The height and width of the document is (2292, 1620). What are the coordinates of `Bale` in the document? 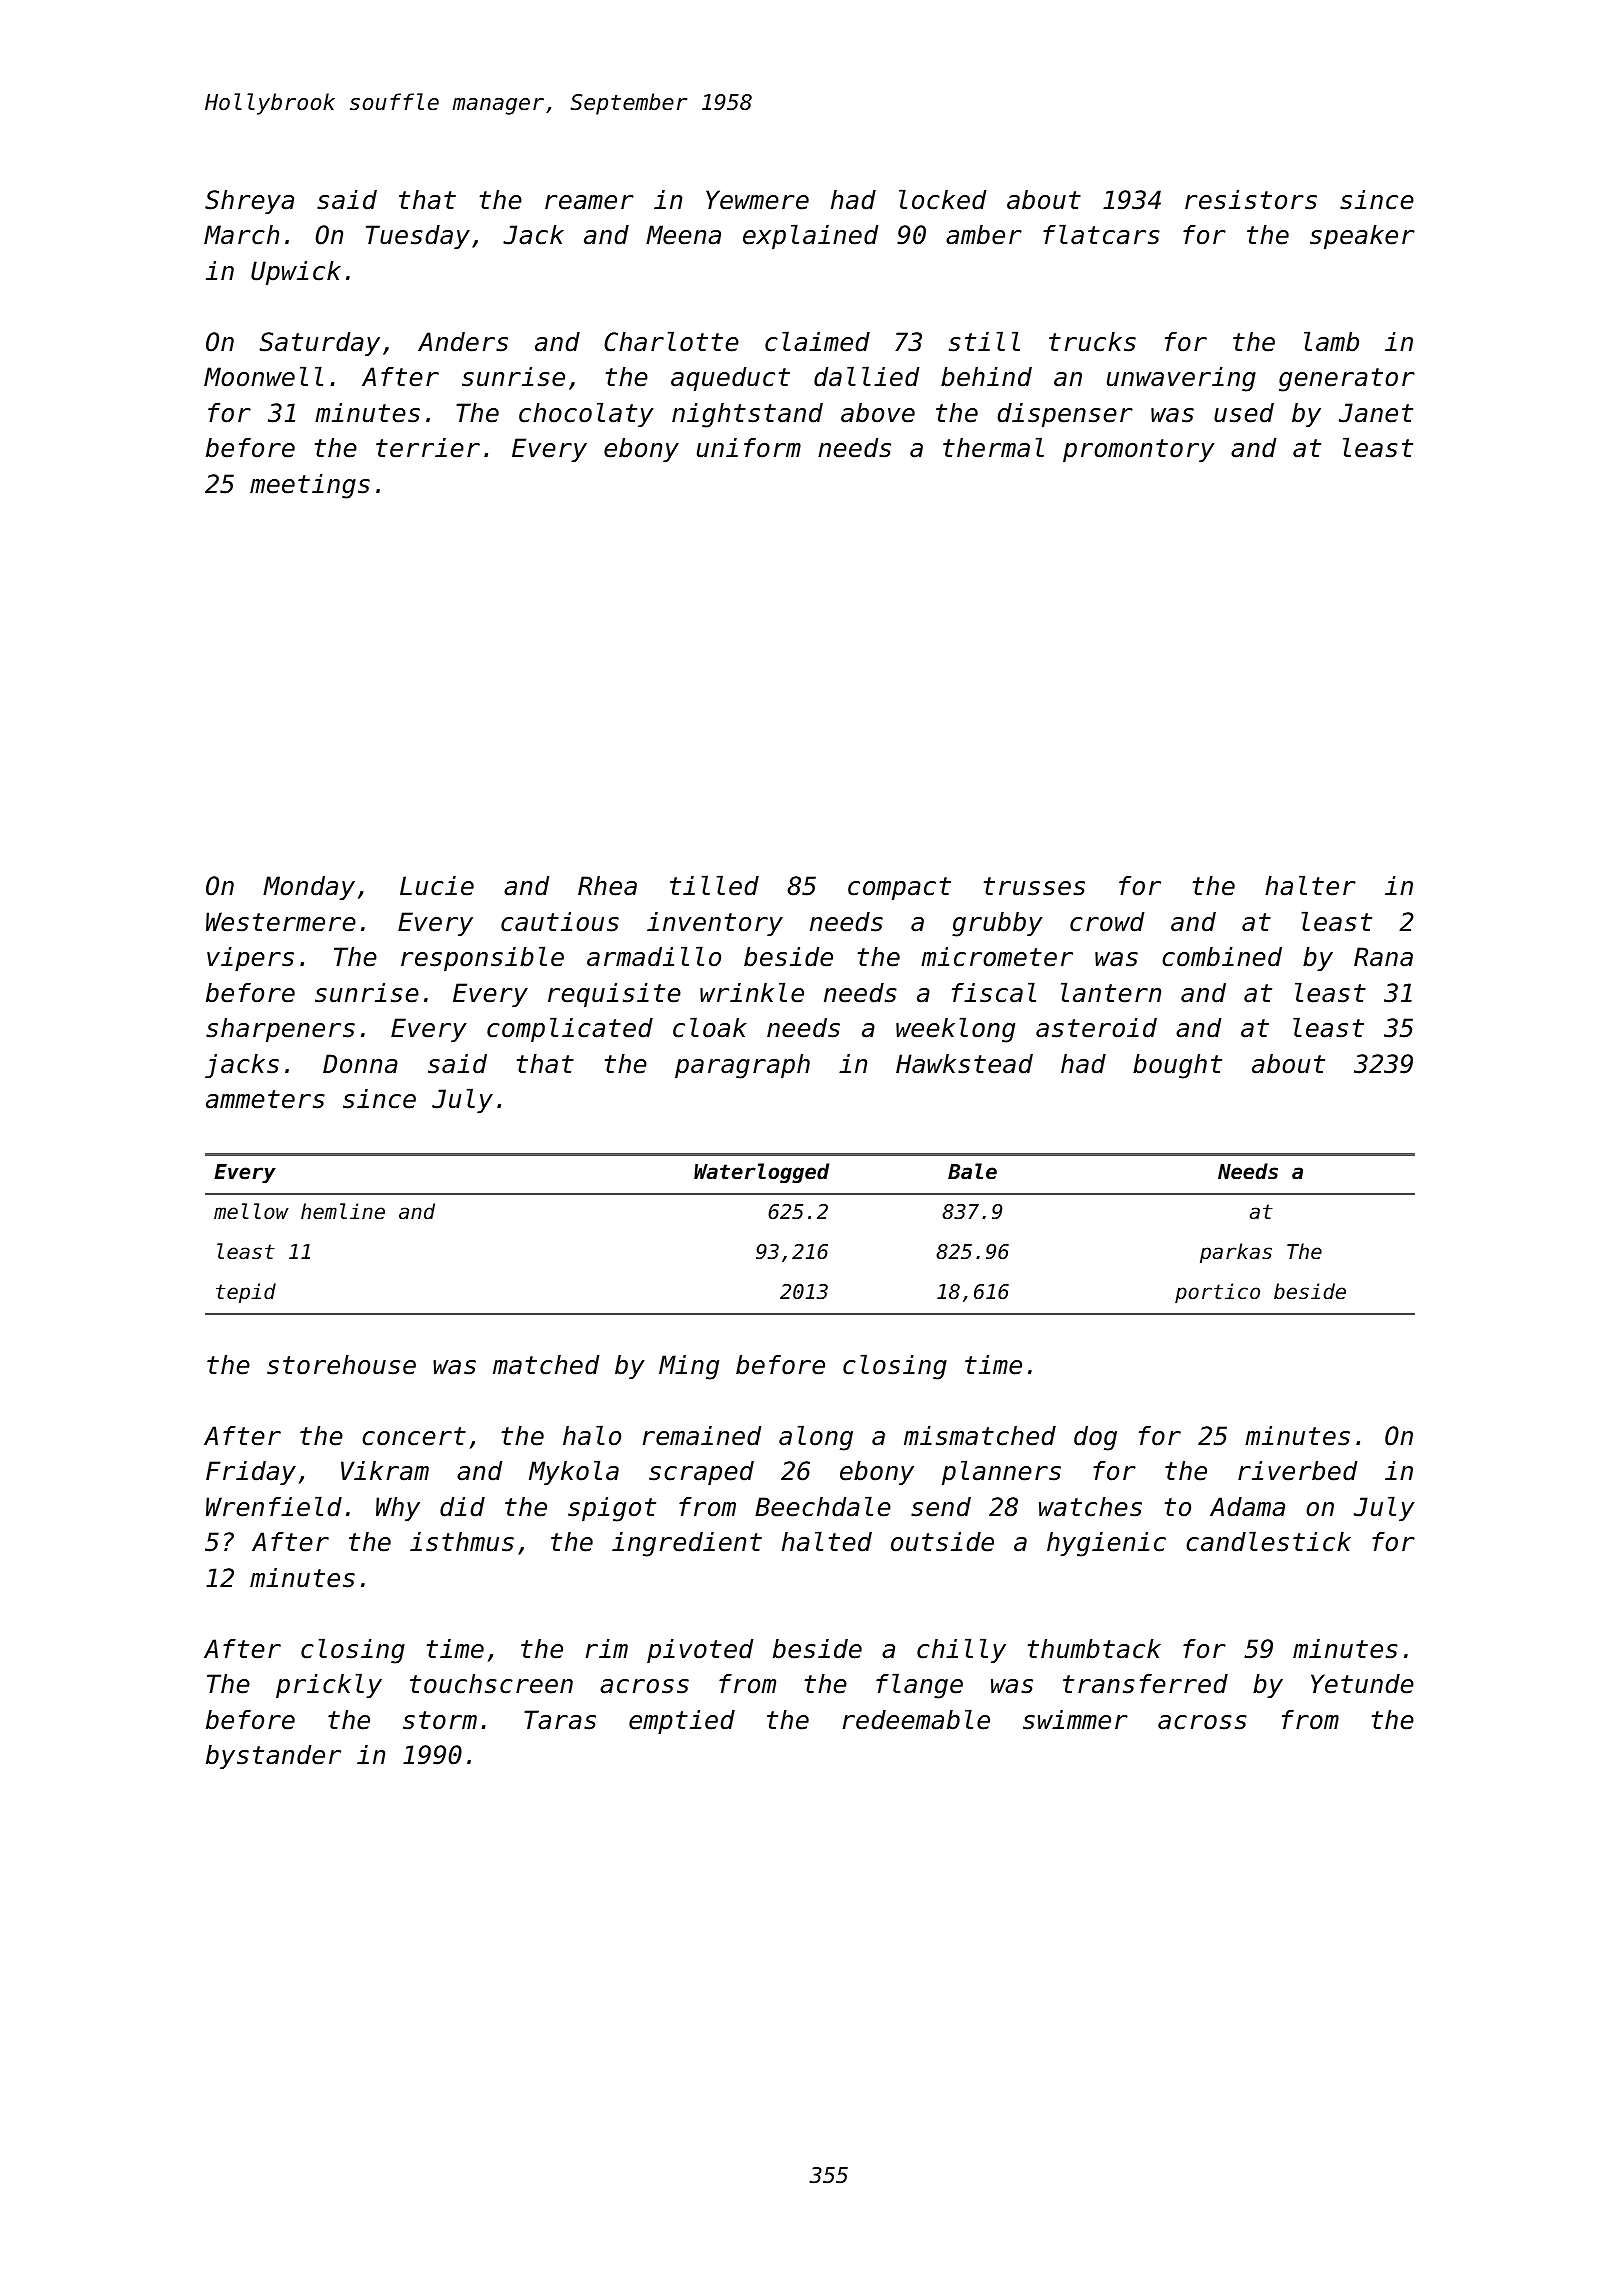 It's located at (972, 1171).
